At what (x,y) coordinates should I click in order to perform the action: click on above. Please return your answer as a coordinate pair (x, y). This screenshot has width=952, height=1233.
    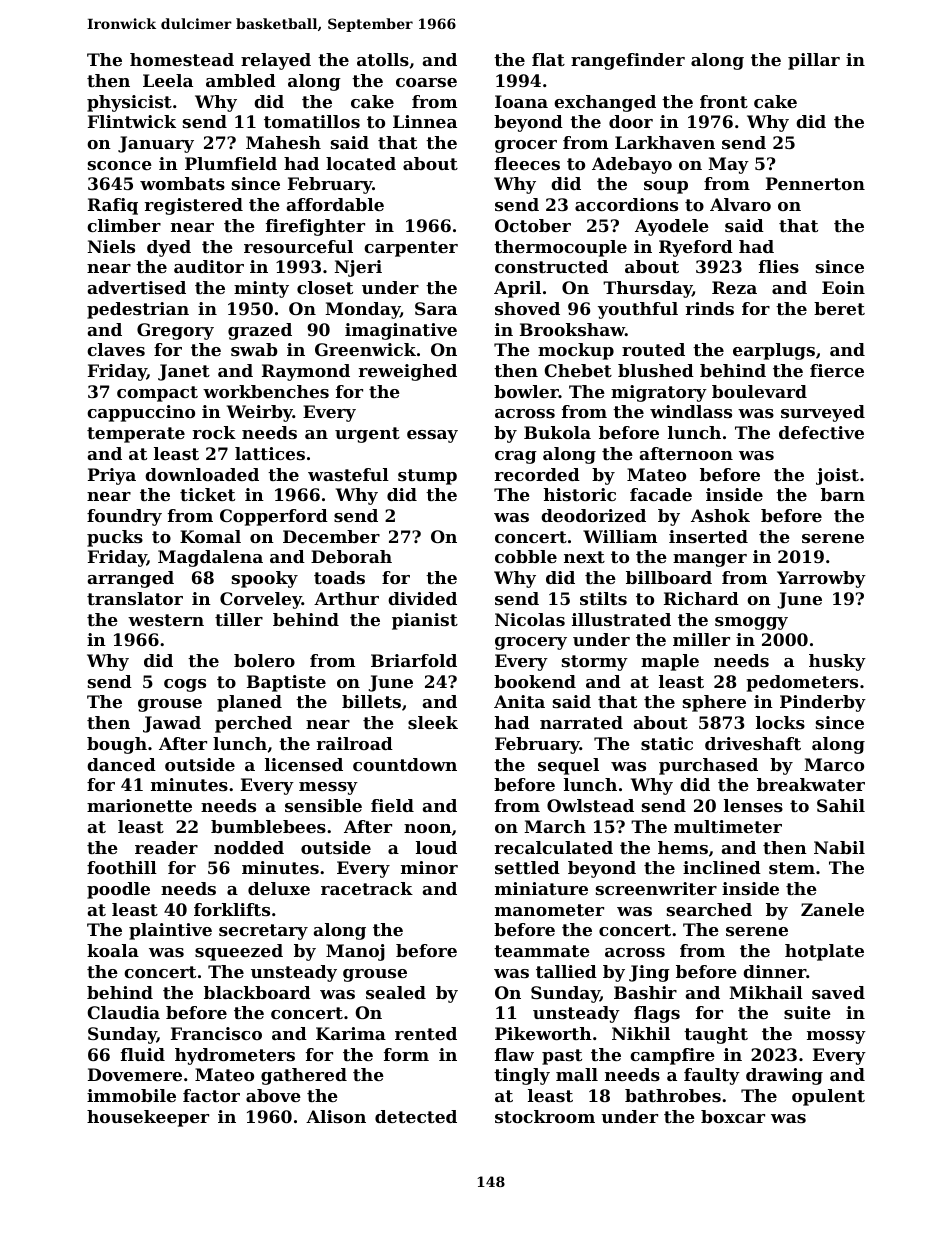
    Looking at the image, I should click on (273, 1095).
